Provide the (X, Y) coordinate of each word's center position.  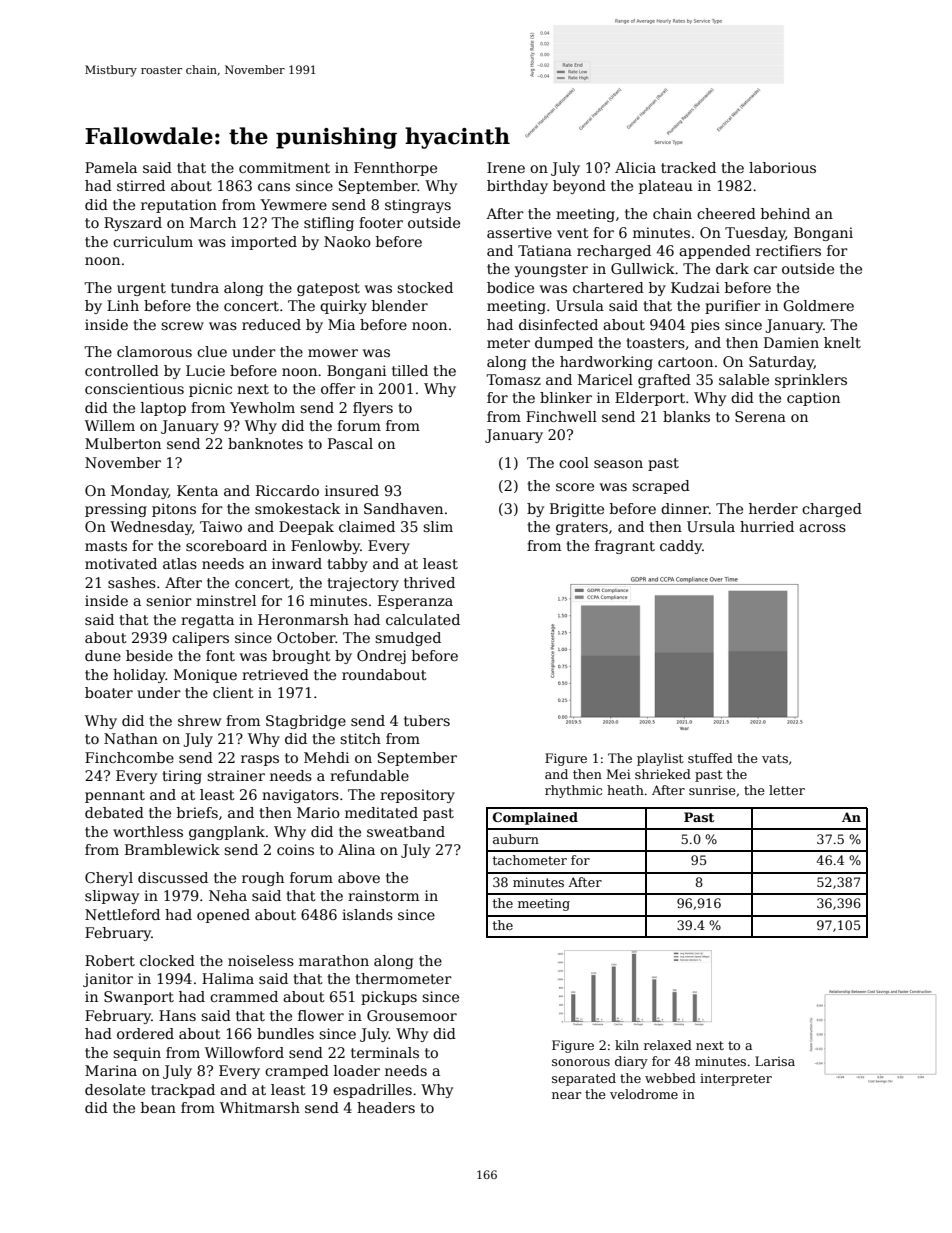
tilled (410, 370)
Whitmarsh (260, 1107)
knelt (842, 342)
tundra (195, 287)
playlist (660, 759)
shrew (199, 720)
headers (386, 1107)
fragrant (625, 547)
